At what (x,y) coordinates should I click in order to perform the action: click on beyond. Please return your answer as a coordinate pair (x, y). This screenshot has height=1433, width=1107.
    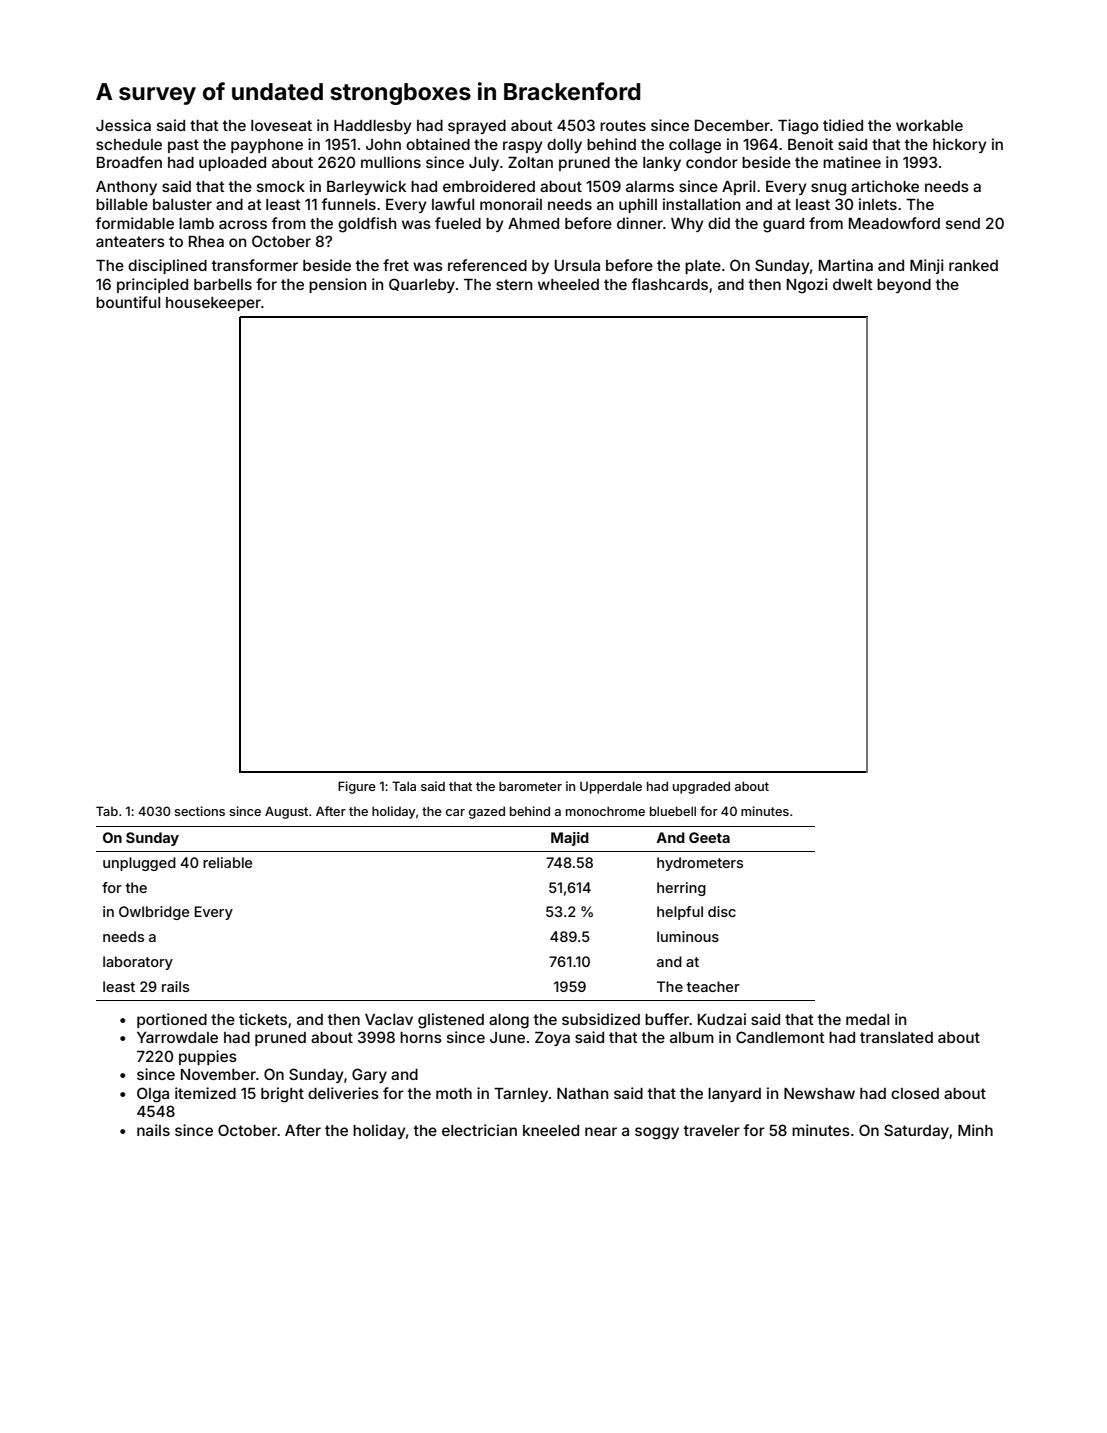
    Looking at the image, I should click on (904, 286).
